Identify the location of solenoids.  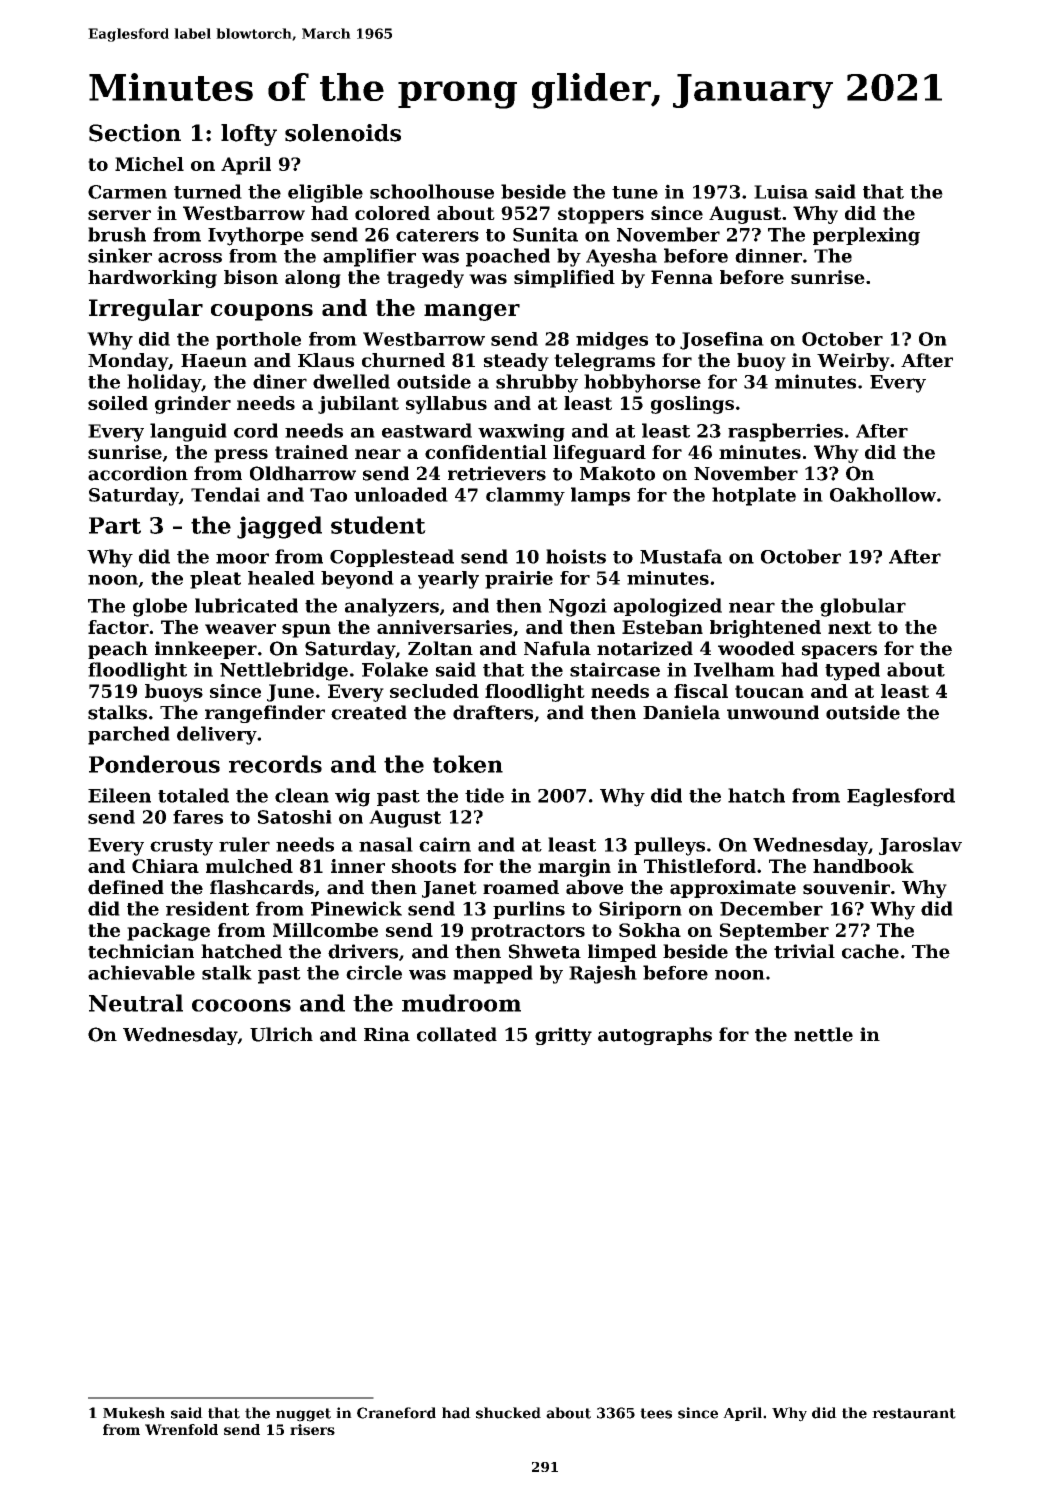
(343, 133).
